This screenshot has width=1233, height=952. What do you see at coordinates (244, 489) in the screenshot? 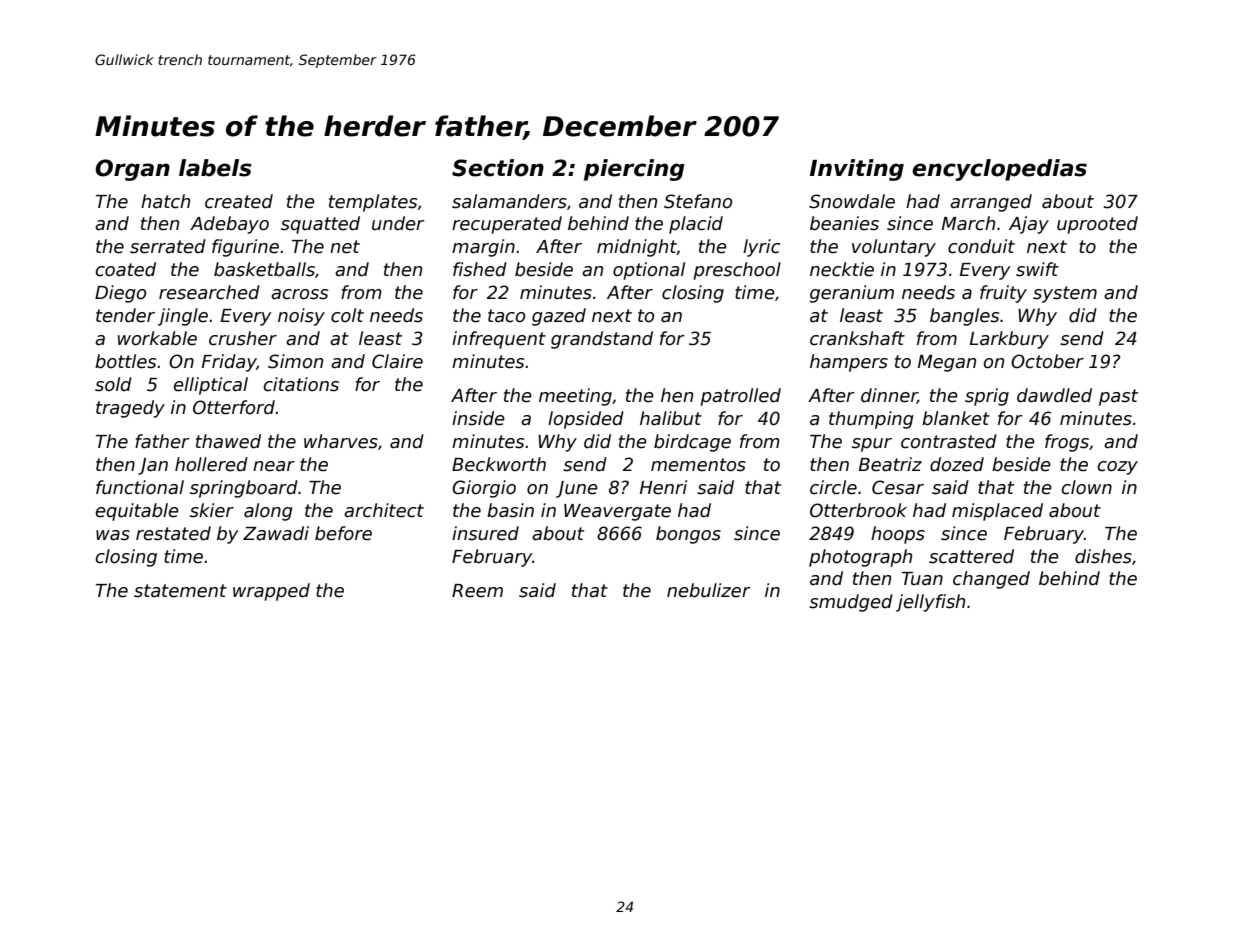
I see `springboard` at bounding box center [244, 489].
